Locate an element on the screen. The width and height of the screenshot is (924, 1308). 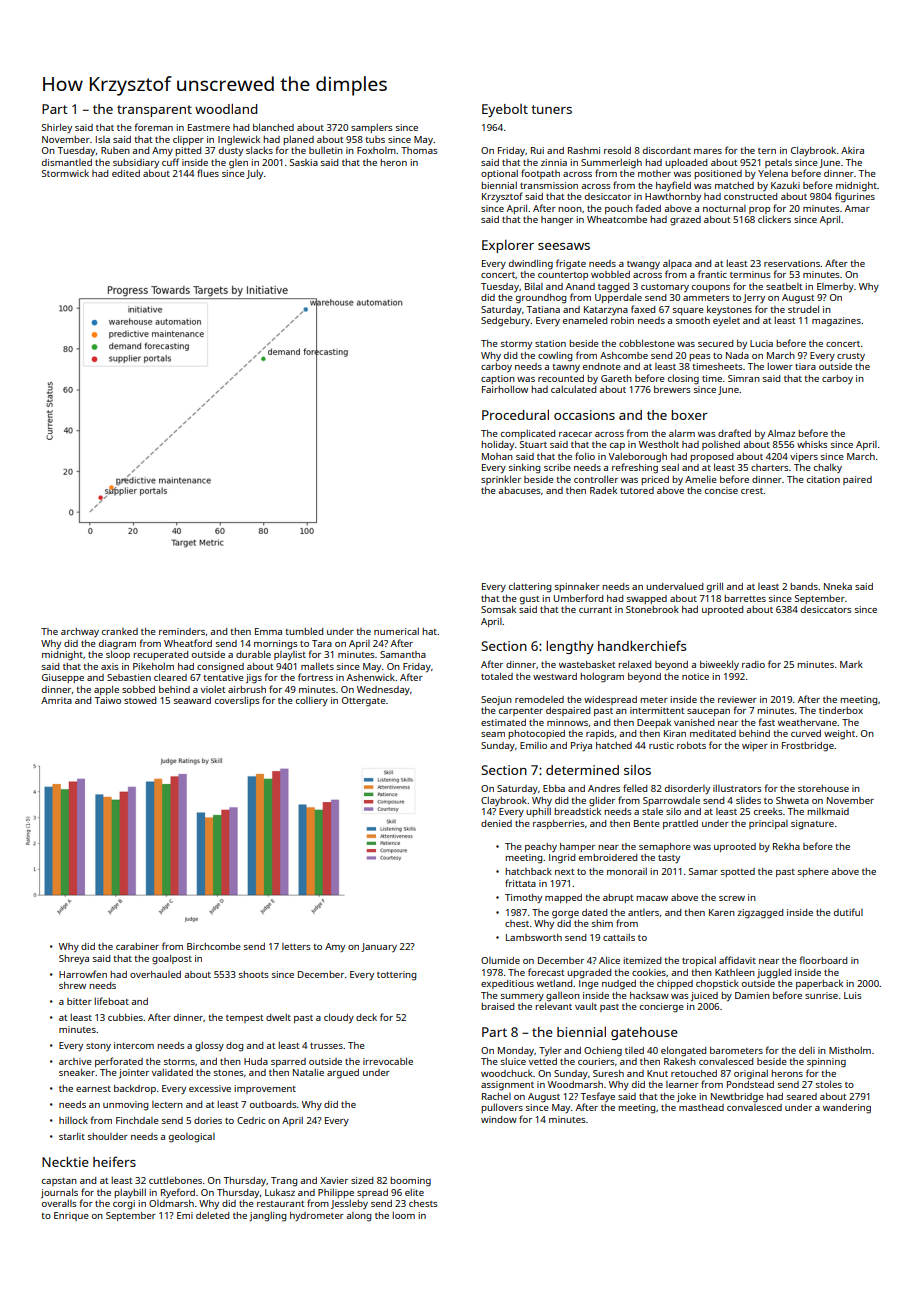
transparent is located at coordinates (154, 111).
